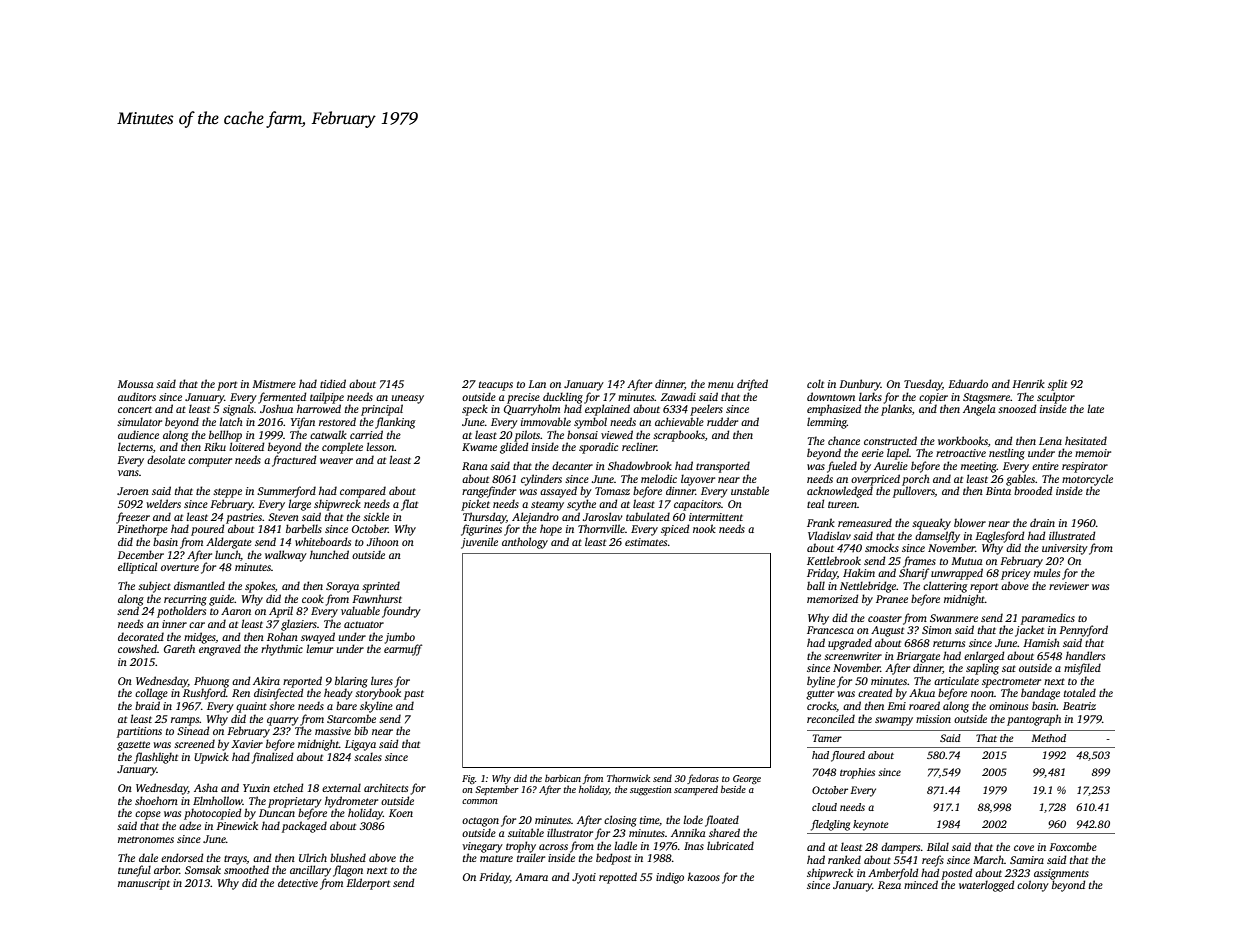 The width and height of the document is (1233, 952). I want to click on reviewer, so click(1069, 586).
